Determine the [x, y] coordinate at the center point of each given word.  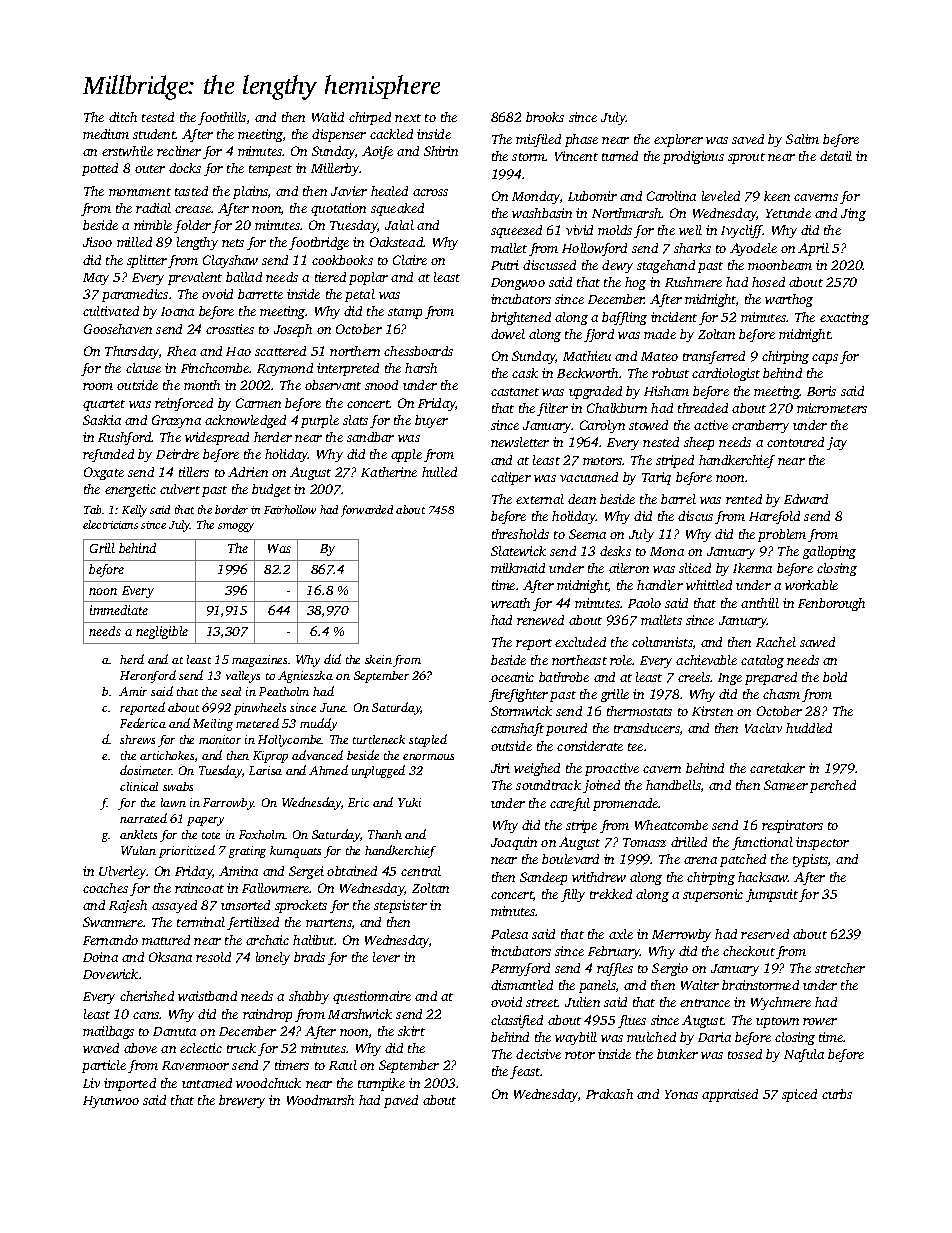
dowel [508, 334]
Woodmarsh [320, 1100]
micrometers [832, 408]
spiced [799, 1095]
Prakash [609, 1094]
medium [106, 134]
